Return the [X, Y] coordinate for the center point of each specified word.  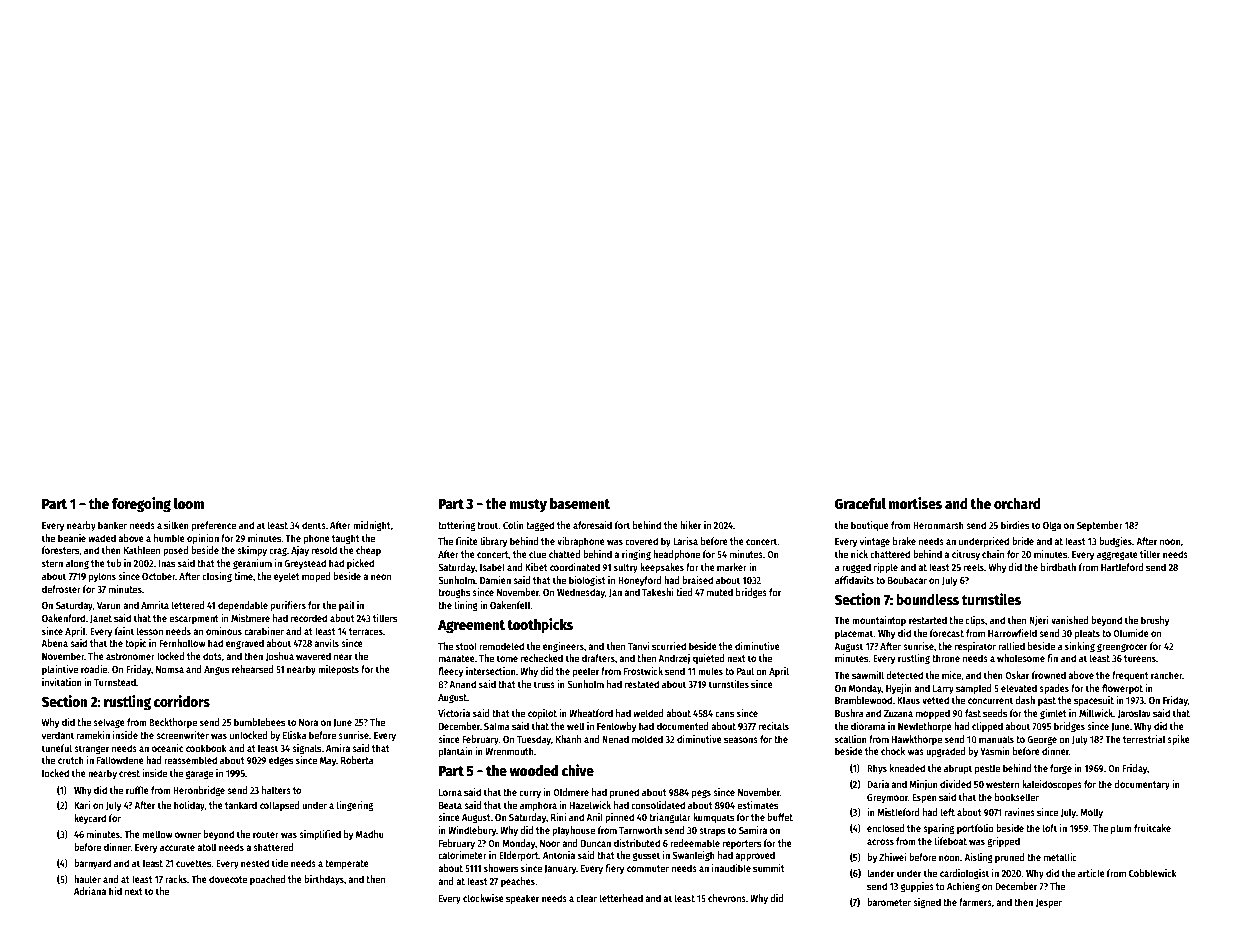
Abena [54, 643]
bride [1023, 541]
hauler [87, 879]
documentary [1142, 785]
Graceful [860, 503]
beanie [72, 538]
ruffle [137, 790]
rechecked [542, 658]
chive [578, 770]
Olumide [1131, 633]
